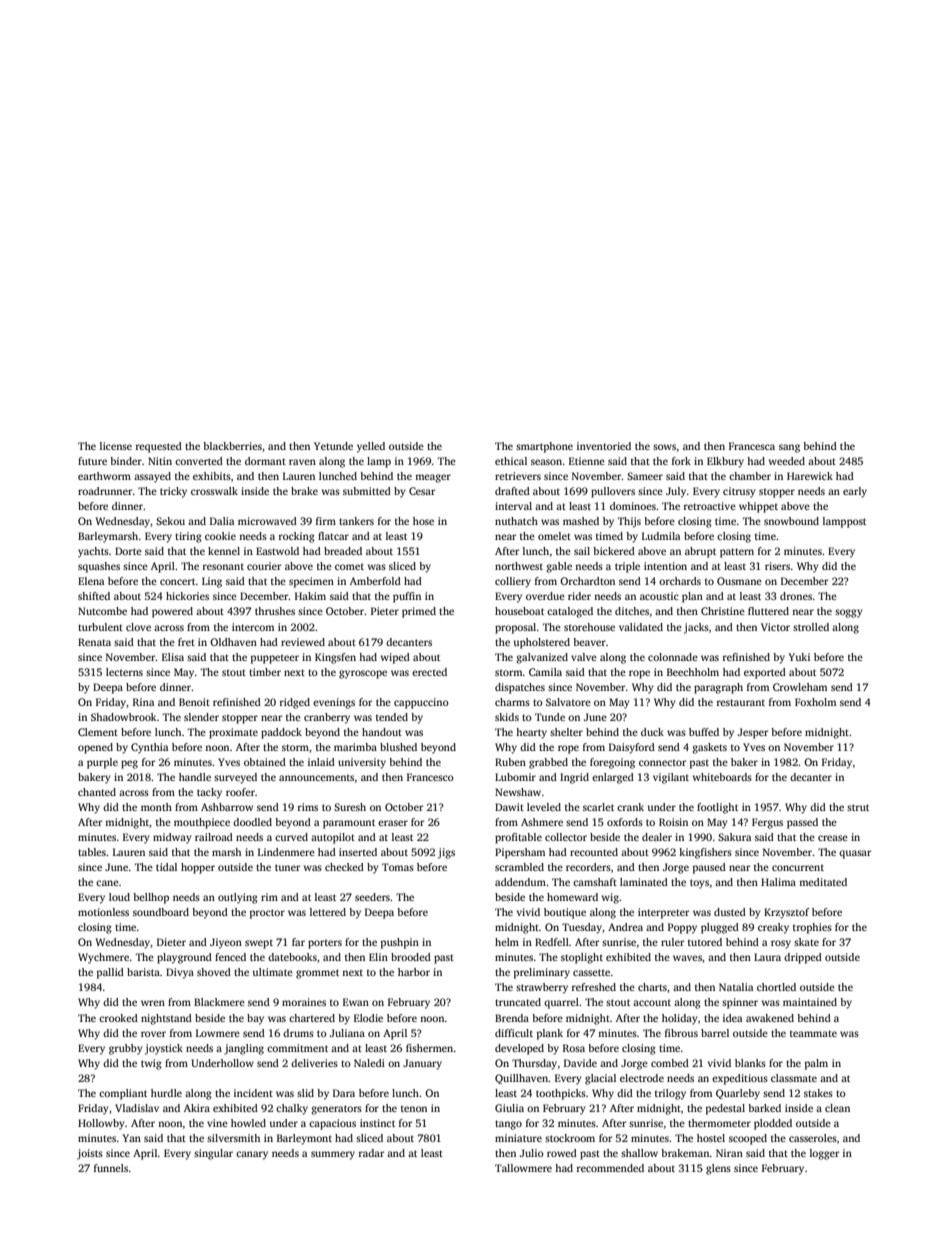 The width and height of the page is (952, 1233). What do you see at coordinates (371, 447) in the page?
I see `yelled` at bounding box center [371, 447].
